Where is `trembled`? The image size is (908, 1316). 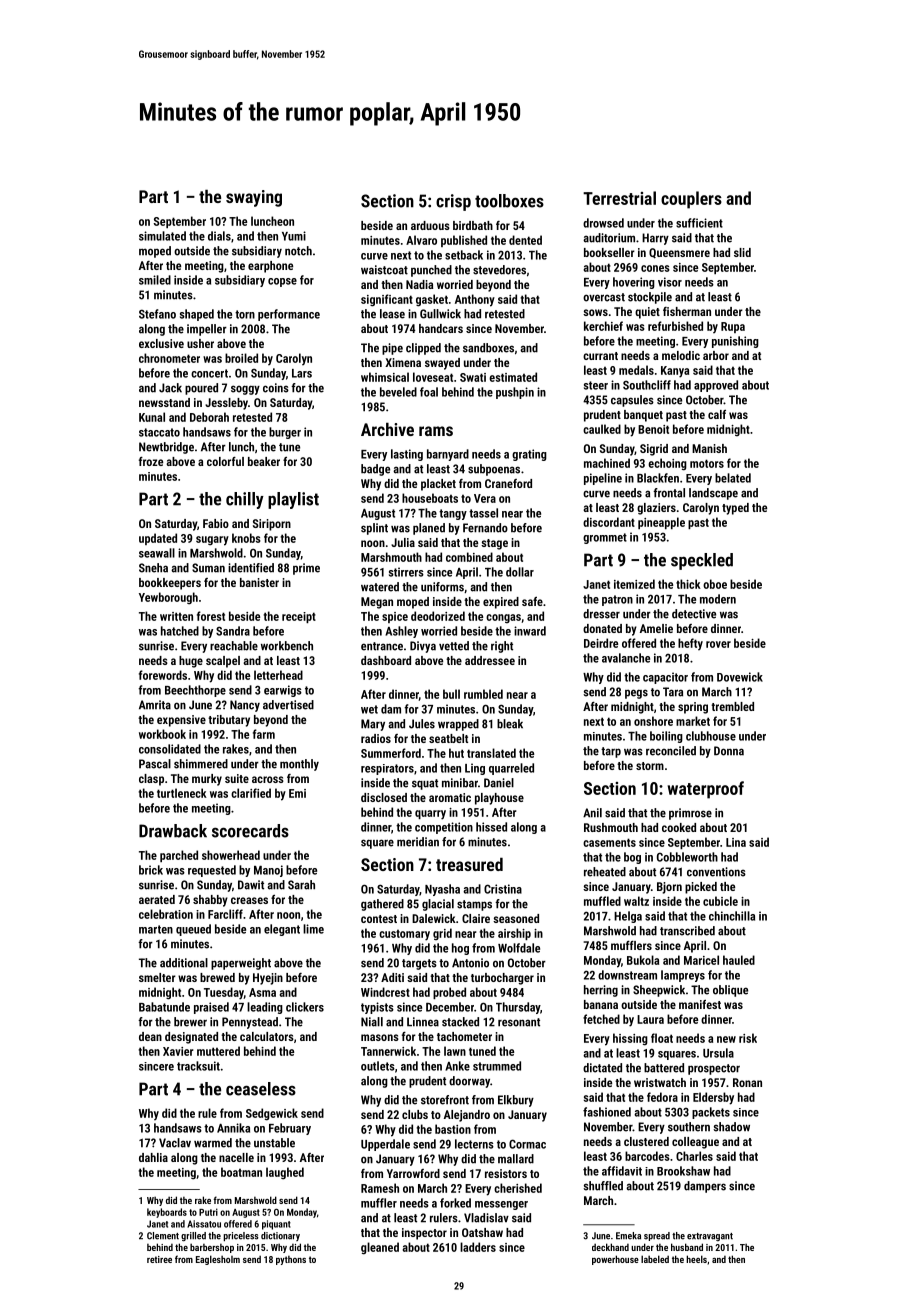
trembled is located at coordinates (732, 706).
